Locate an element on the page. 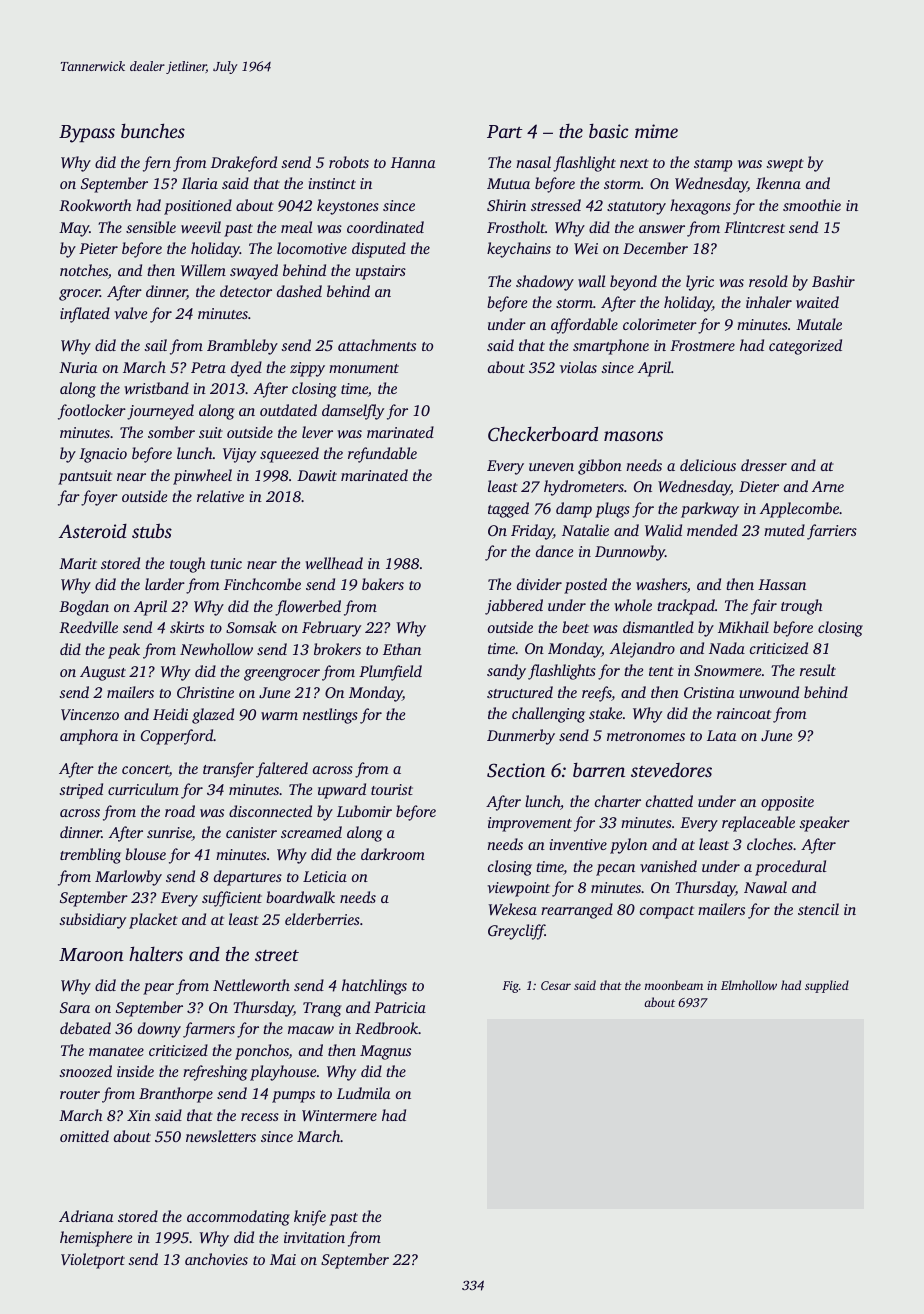  Magnus is located at coordinates (385, 1052).
